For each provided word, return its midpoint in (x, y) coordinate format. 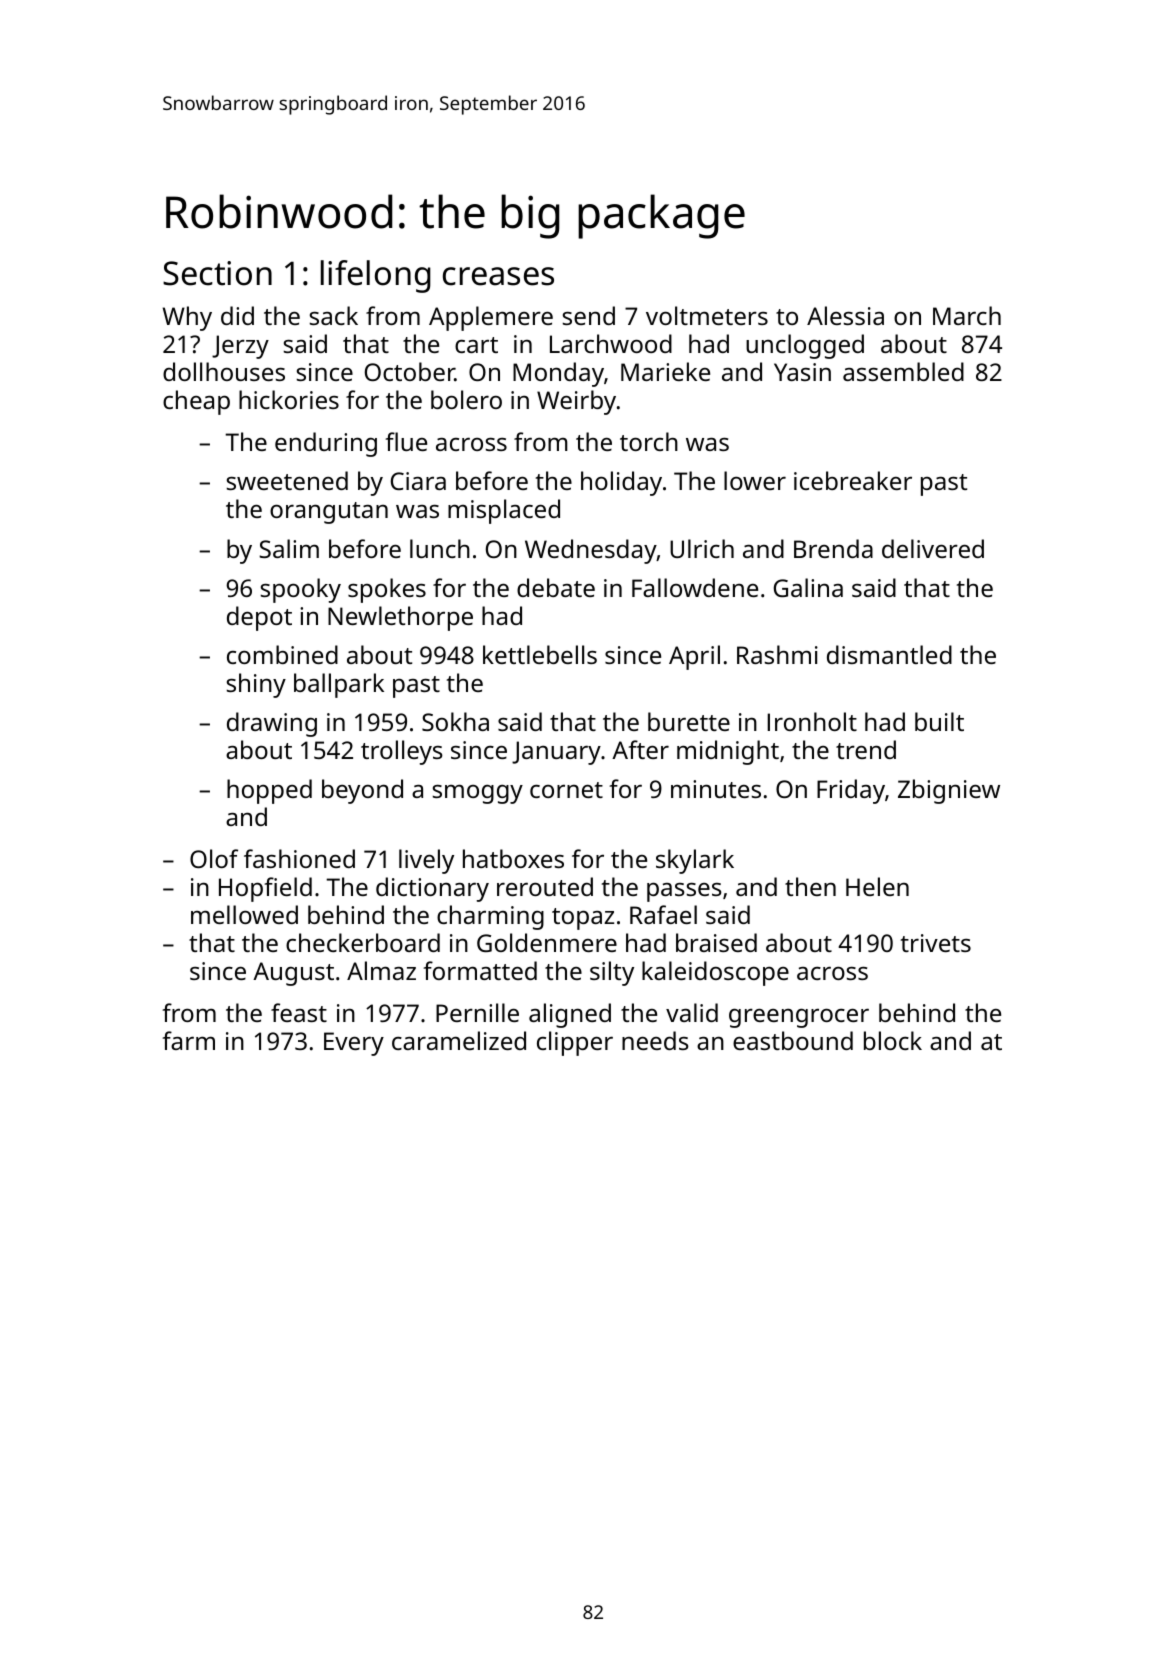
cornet (566, 790)
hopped (269, 791)
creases (498, 276)
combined (282, 654)
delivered (933, 548)
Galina (808, 587)
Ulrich (702, 548)
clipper (575, 1043)
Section (217, 273)
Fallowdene (695, 587)
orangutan (329, 513)
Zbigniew (949, 791)
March (967, 315)
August (293, 974)
